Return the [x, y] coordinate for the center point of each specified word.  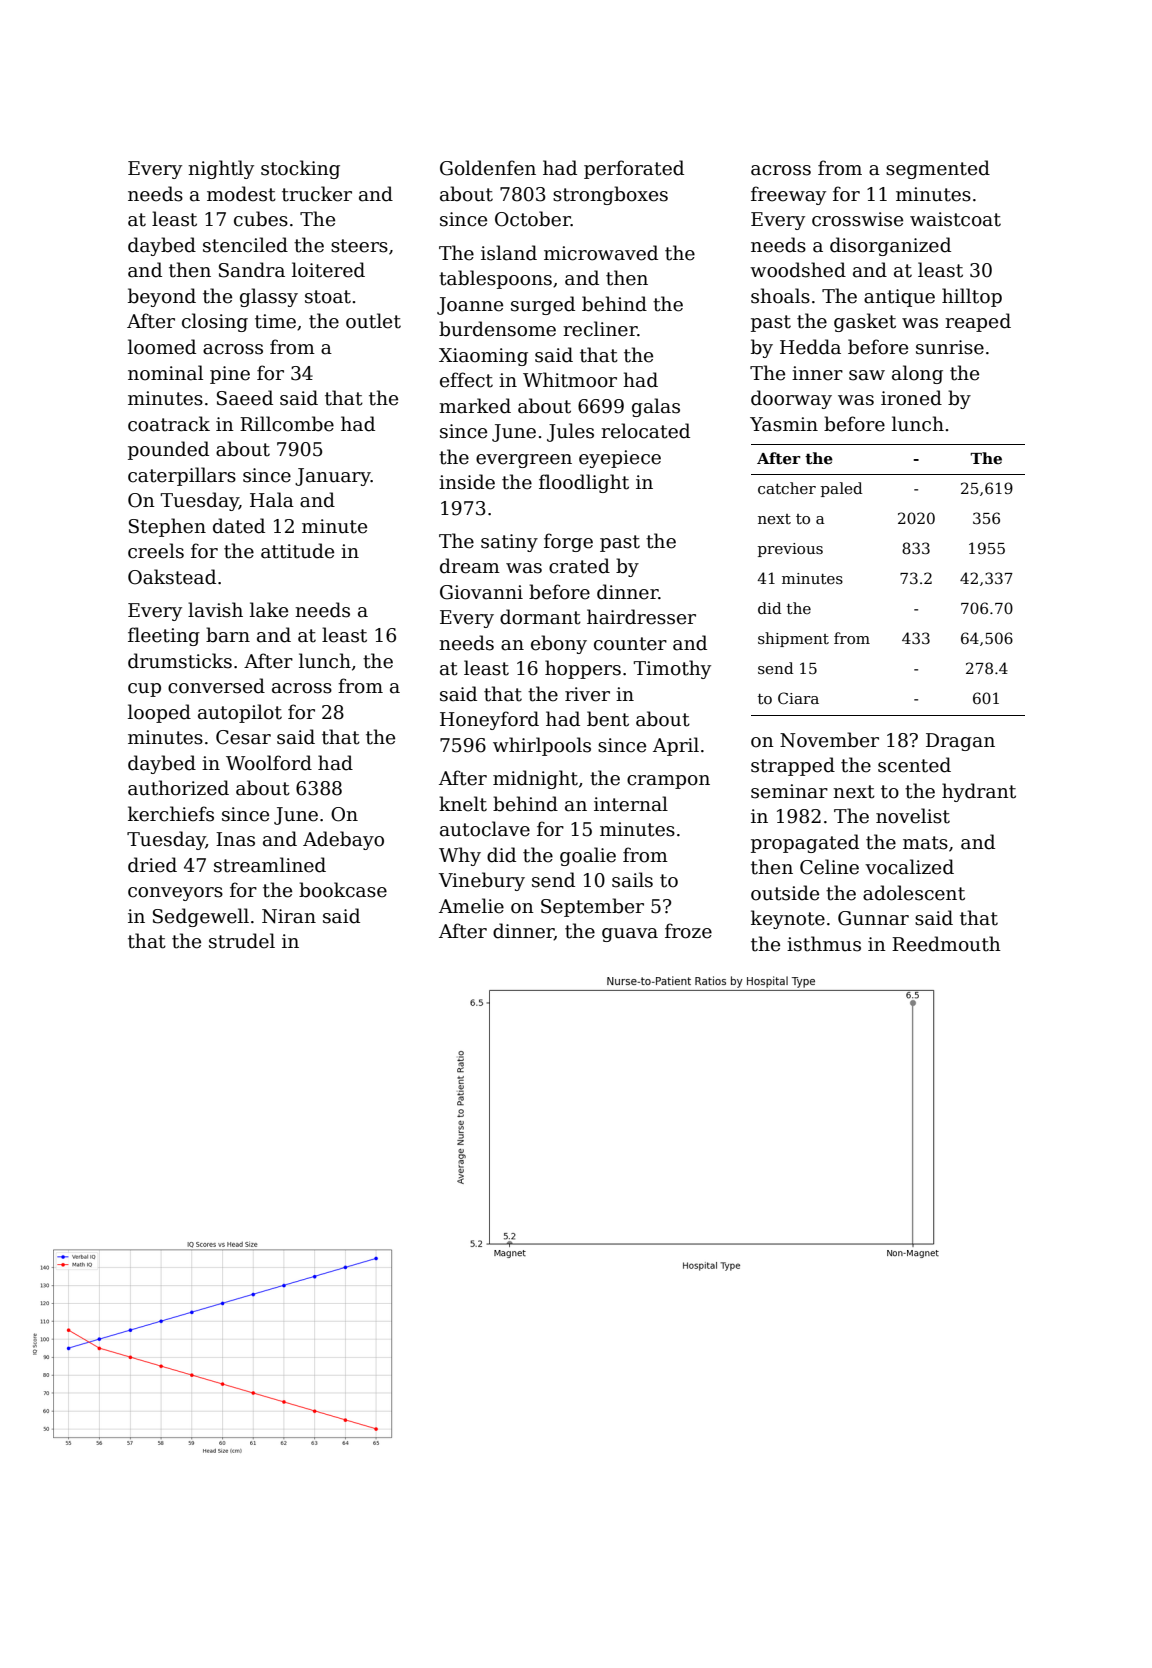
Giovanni [481, 592]
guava [630, 935]
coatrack [169, 424]
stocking [300, 169]
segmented [938, 169]
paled [842, 489]
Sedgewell [201, 917]
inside [467, 482]
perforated [634, 169]
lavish [215, 610]
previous [790, 550]
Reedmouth [946, 944]
